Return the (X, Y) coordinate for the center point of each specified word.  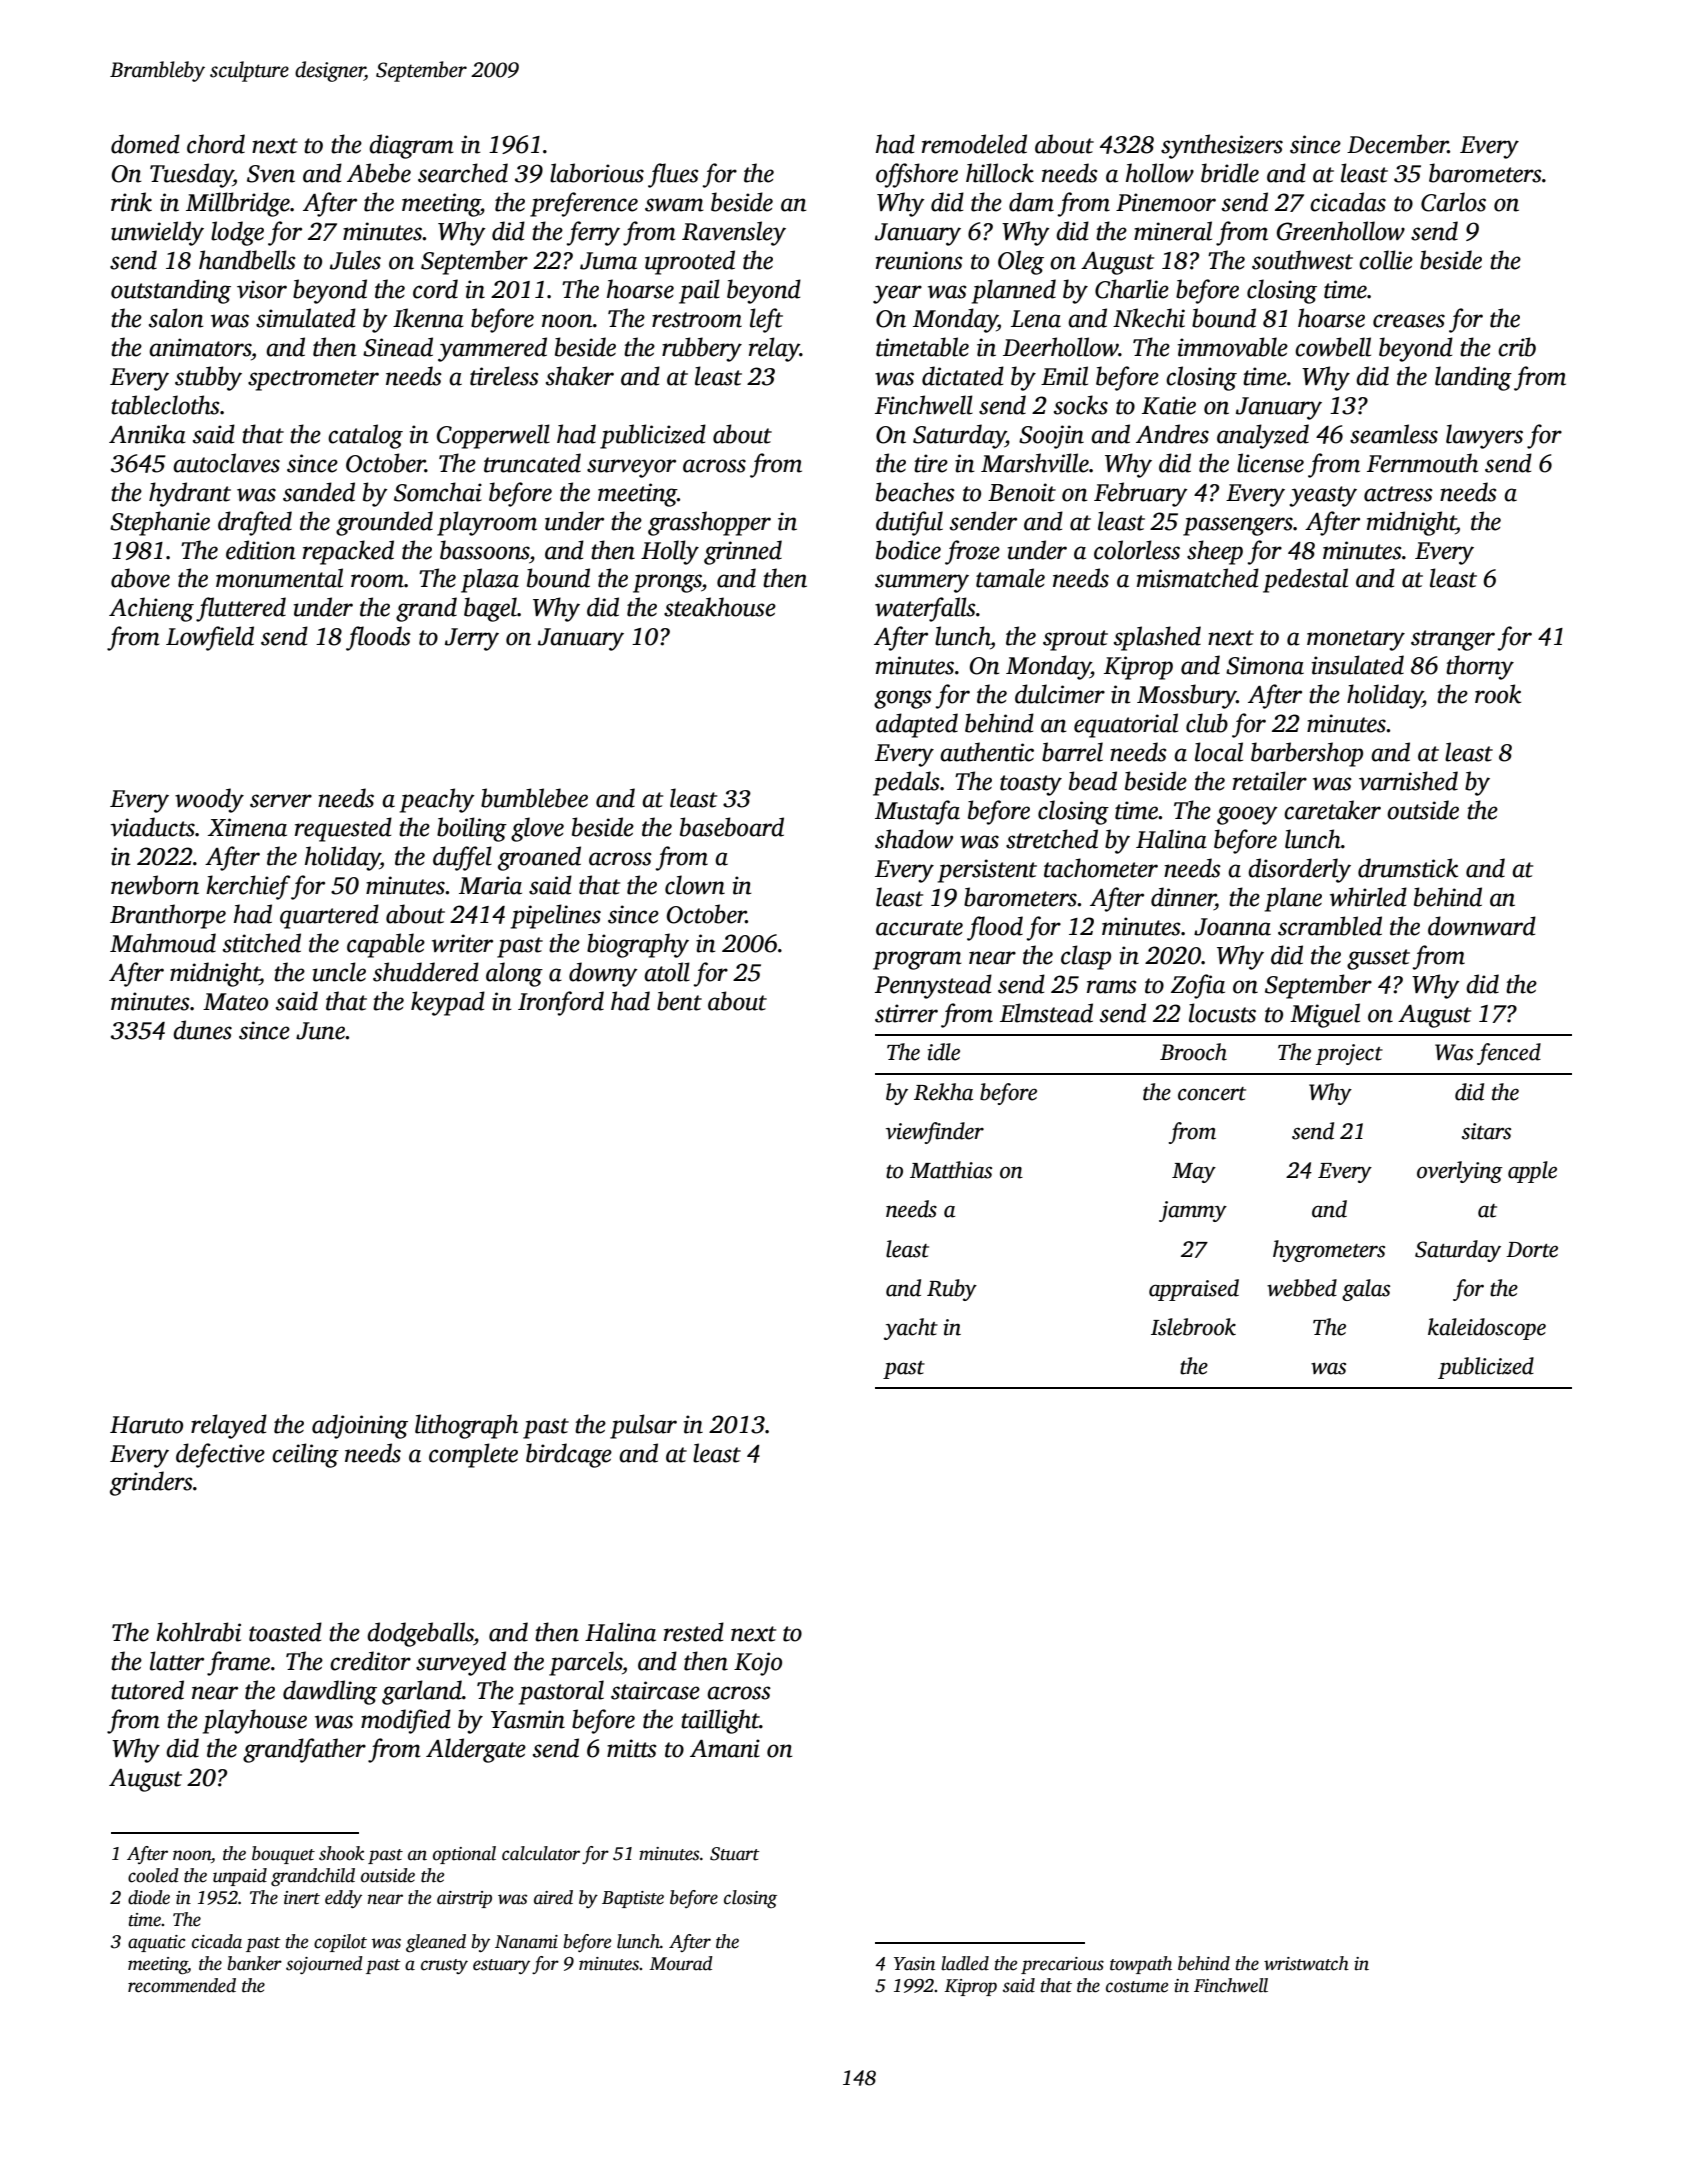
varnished (1408, 781)
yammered (492, 349)
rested (694, 1632)
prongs (667, 583)
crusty (444, 1966)
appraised (1194, 1290)
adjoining (360, 1426)
